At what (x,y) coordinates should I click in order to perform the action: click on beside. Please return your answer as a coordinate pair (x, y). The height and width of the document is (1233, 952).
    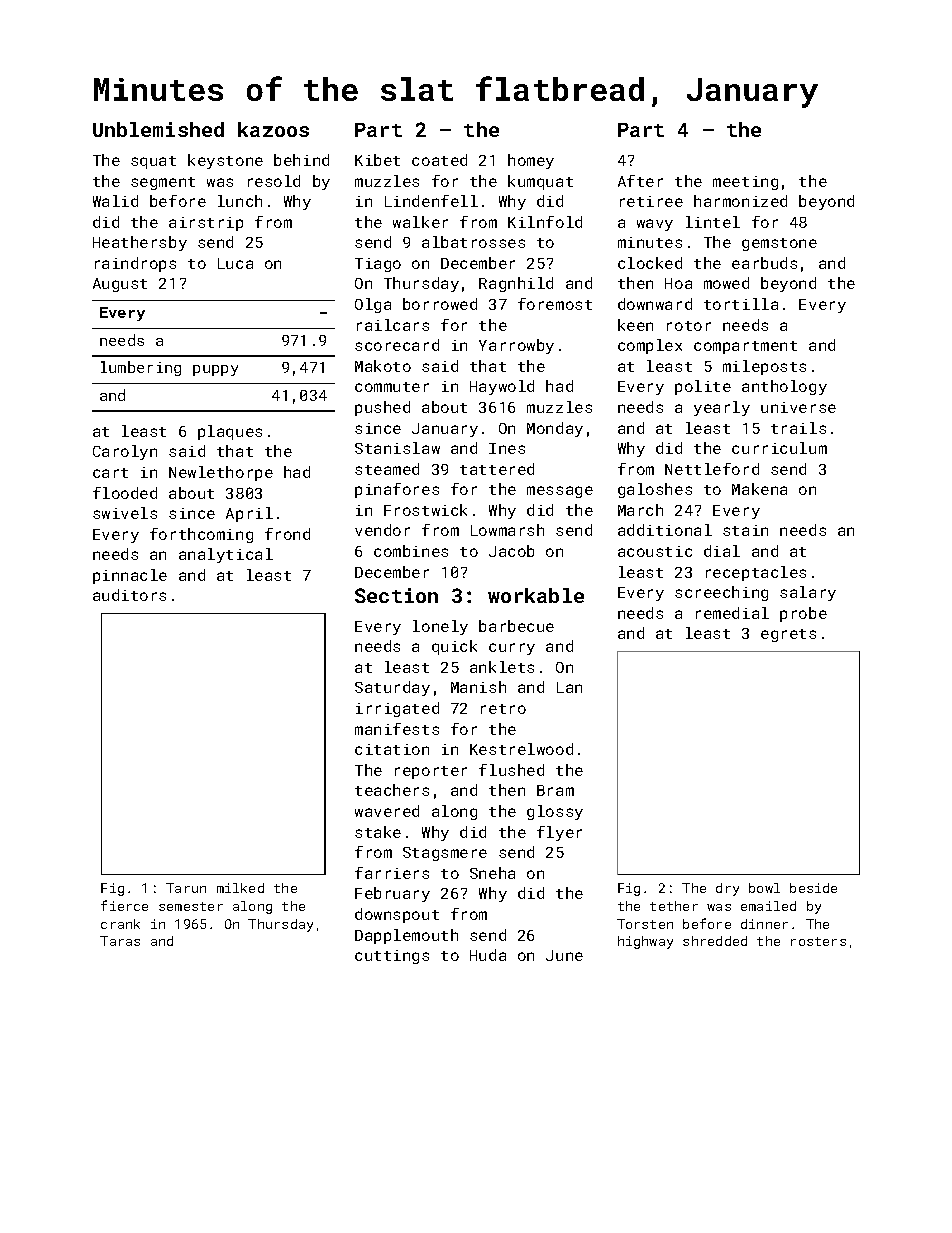
    Looking at the image, I should click on (813, 888).
